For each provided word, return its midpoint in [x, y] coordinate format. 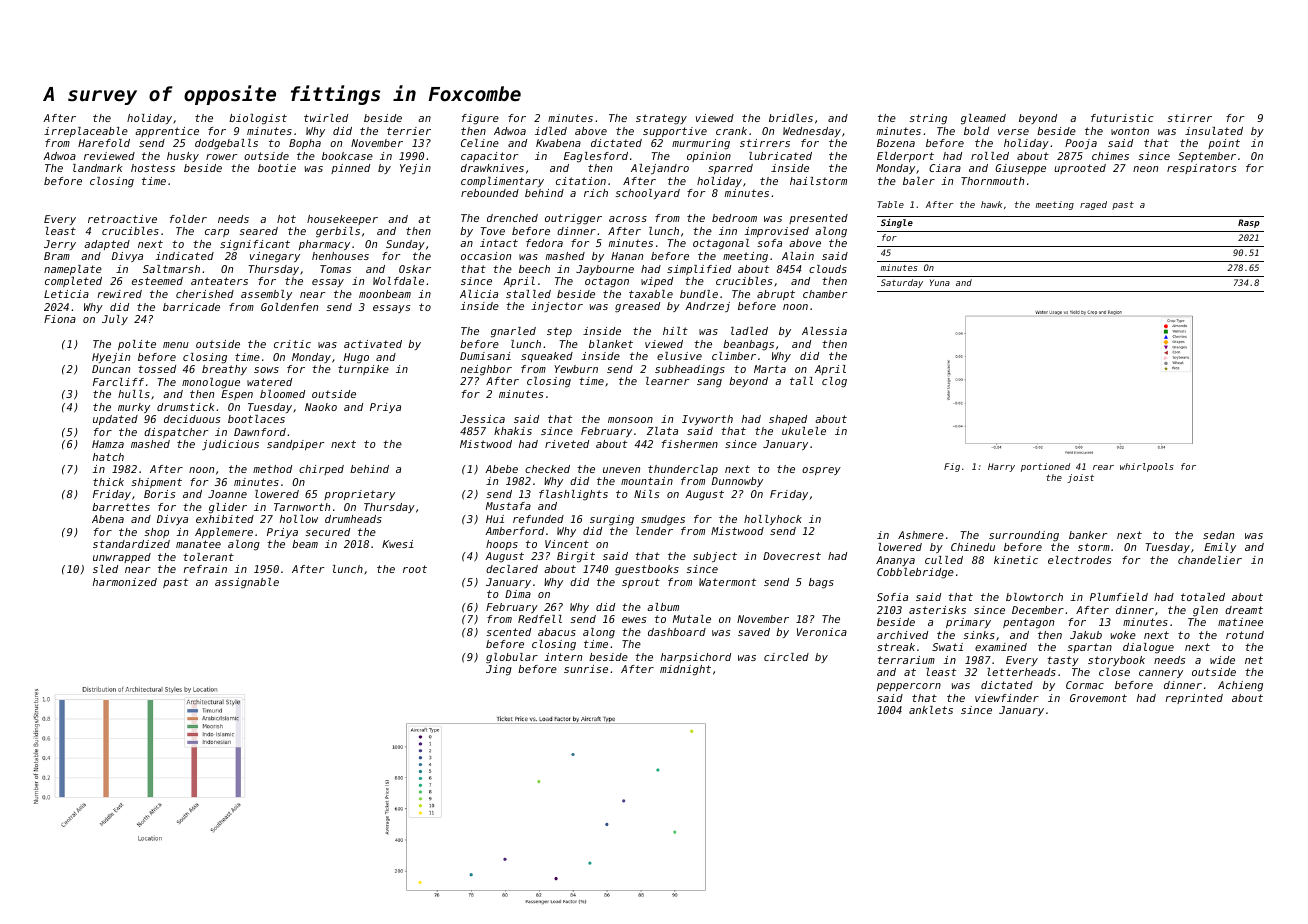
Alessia [824, 331]
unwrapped [122, 558]
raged [1093, 205]
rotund [1245, 635]
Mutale [692, 619]
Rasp [1249, 223]
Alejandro [660, 169]
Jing [499, 670]
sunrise [586, 669]
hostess [153, 168]
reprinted [1194, 699]
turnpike [363, 370]
